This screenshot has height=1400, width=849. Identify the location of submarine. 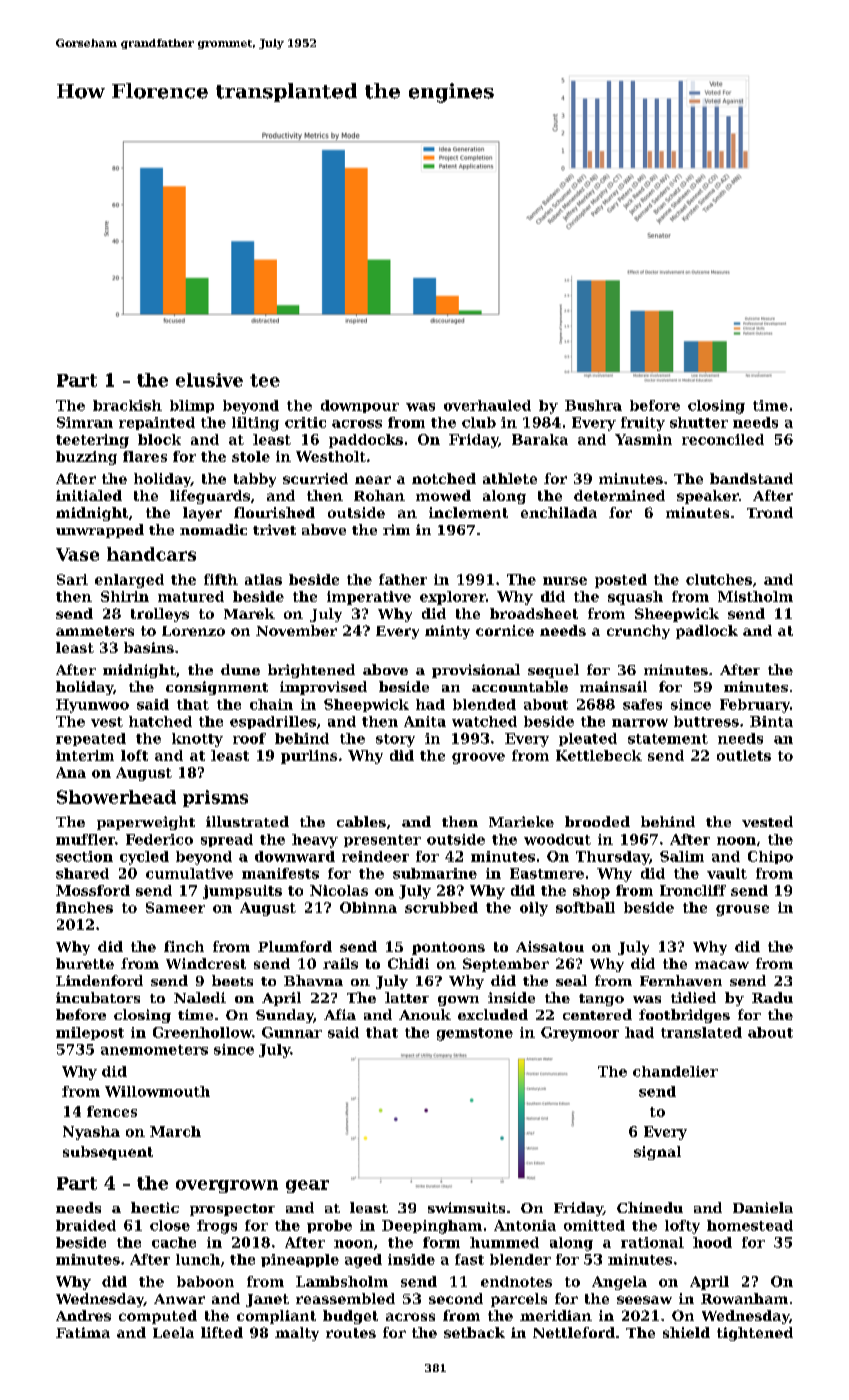
(435, 873).
